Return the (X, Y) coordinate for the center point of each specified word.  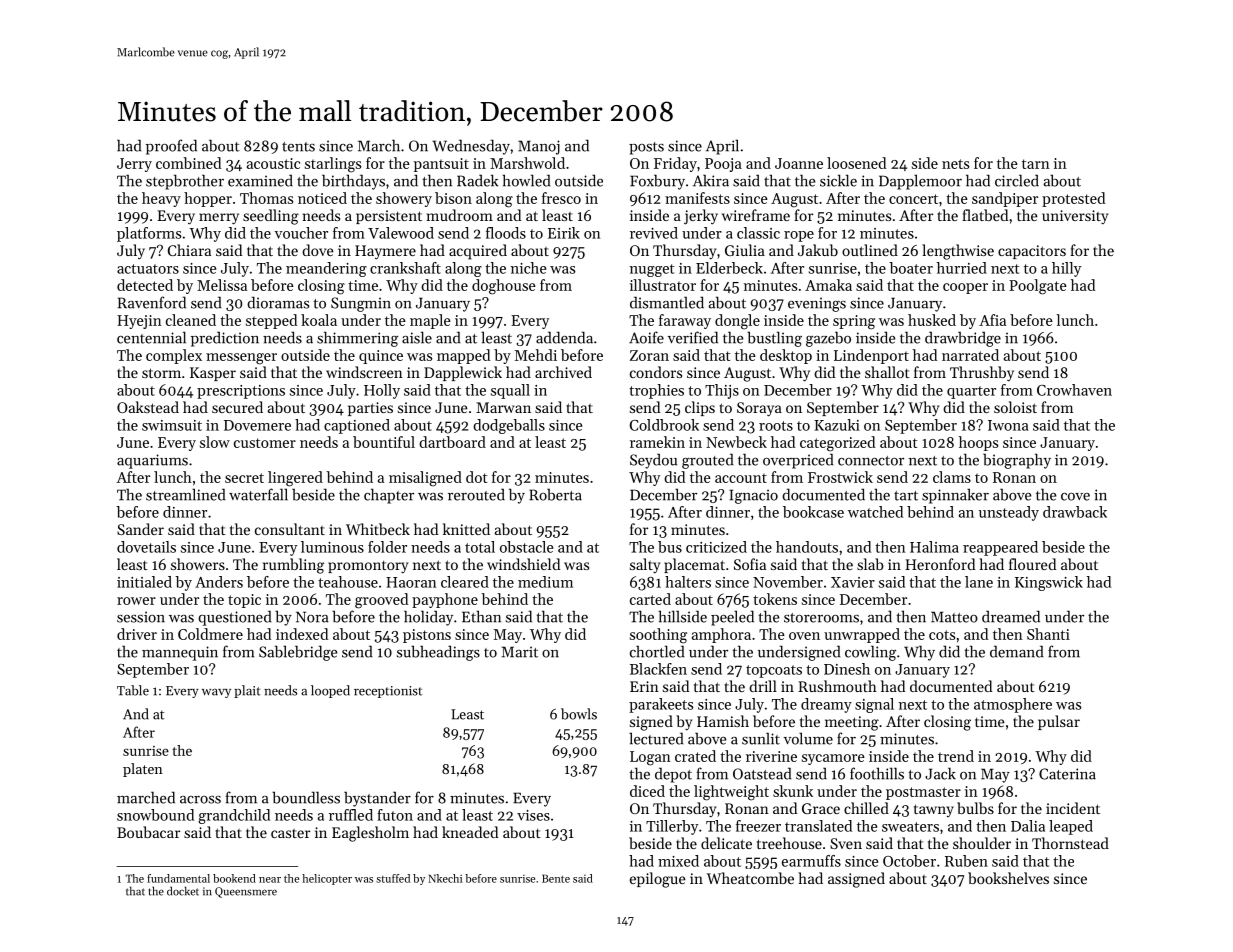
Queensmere (246, 892)
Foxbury (657, 182)
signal (874, 705)
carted (650, 599)
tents (298, 147)
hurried (962, 268)
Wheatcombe (750, 878)
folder (387, 547)
